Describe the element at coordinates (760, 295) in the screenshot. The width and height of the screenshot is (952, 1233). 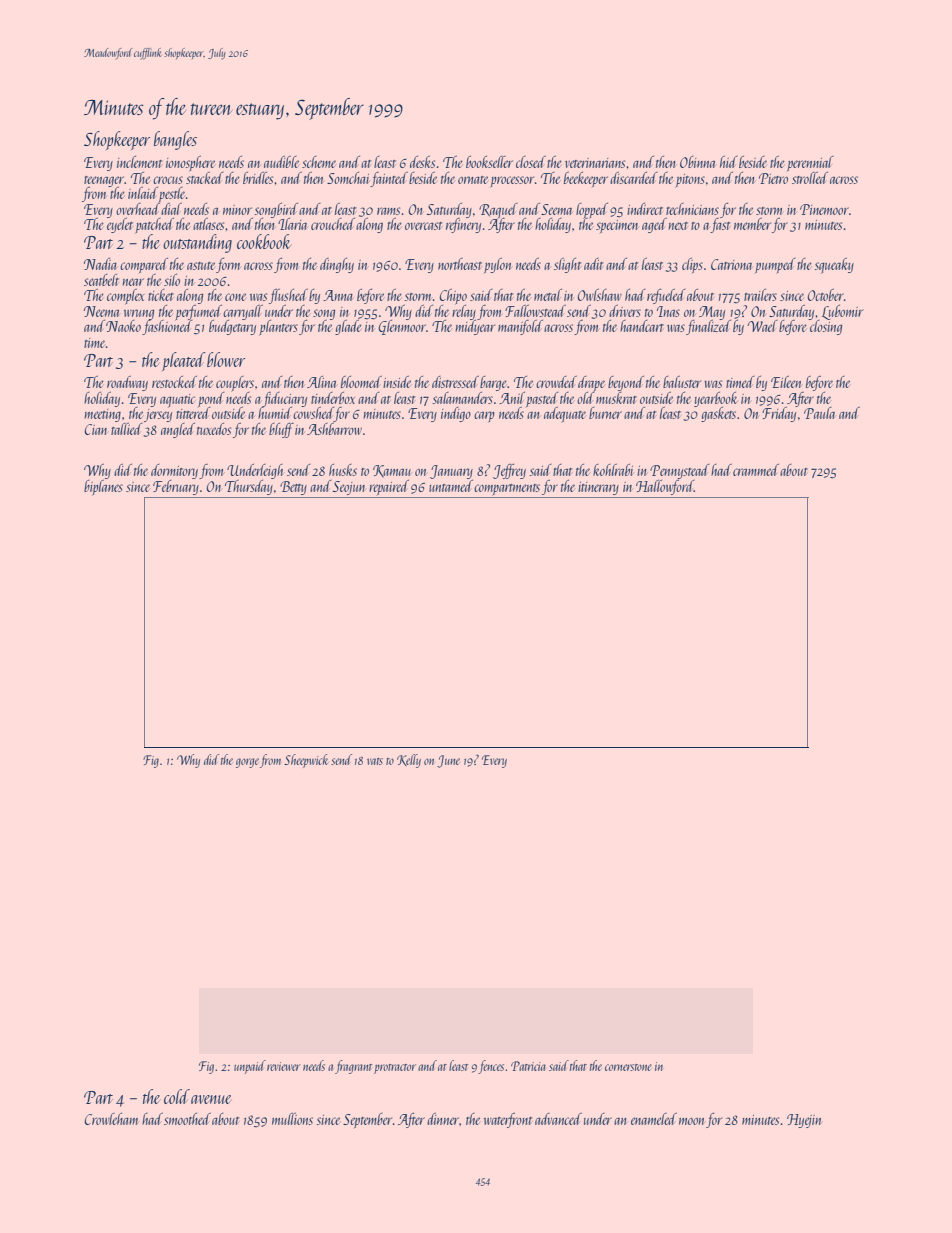
I see `trailers` at that location.
